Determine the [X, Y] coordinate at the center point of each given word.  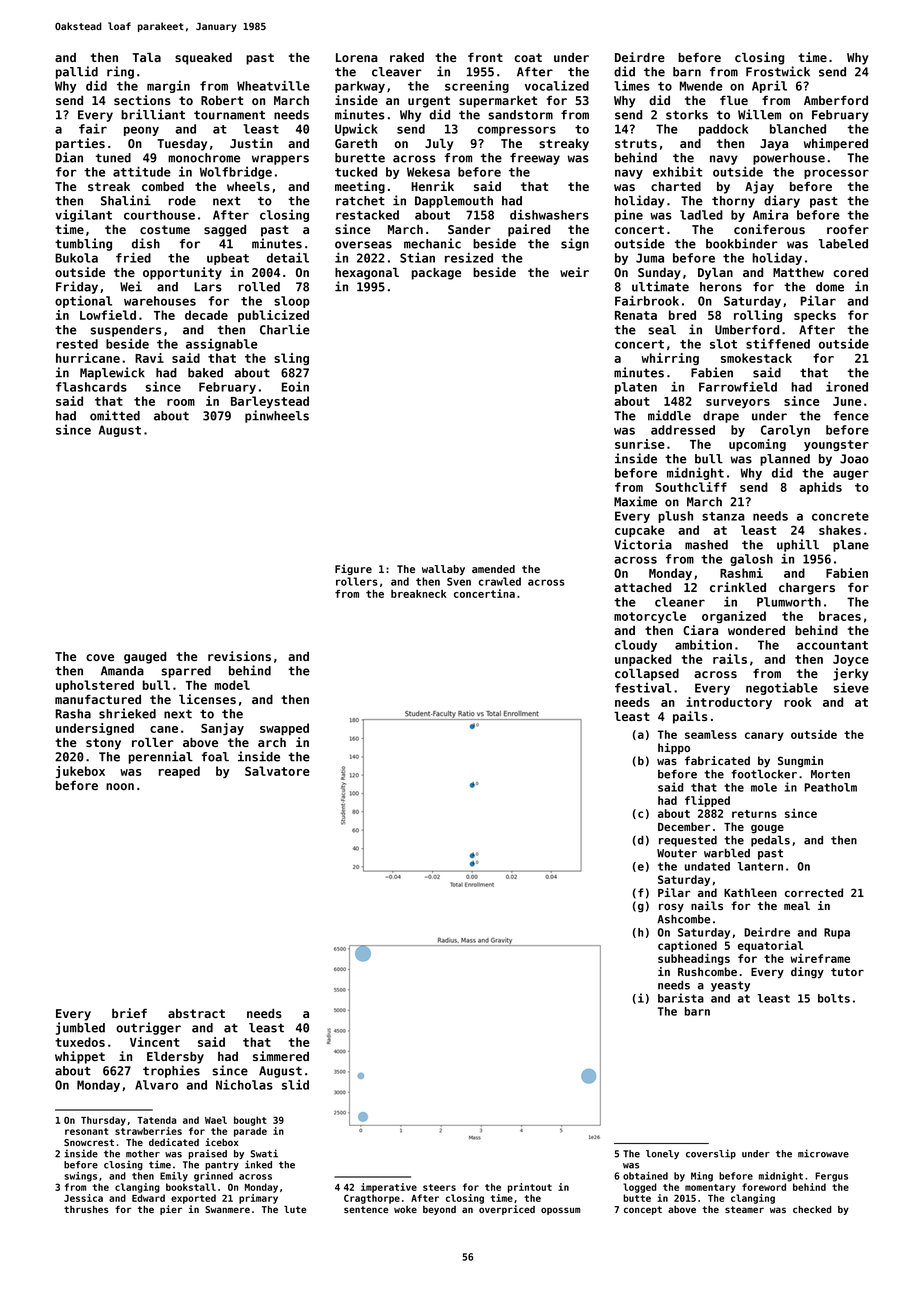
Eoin [295, 386]
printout [530, 1188]
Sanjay [222, 729]
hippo [674, 749]
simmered [281, 1056]
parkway [360, 87]
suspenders [126, 331]
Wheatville [273, 85]
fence [851, 416]
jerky [851, 674]
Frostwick [778, 71]
